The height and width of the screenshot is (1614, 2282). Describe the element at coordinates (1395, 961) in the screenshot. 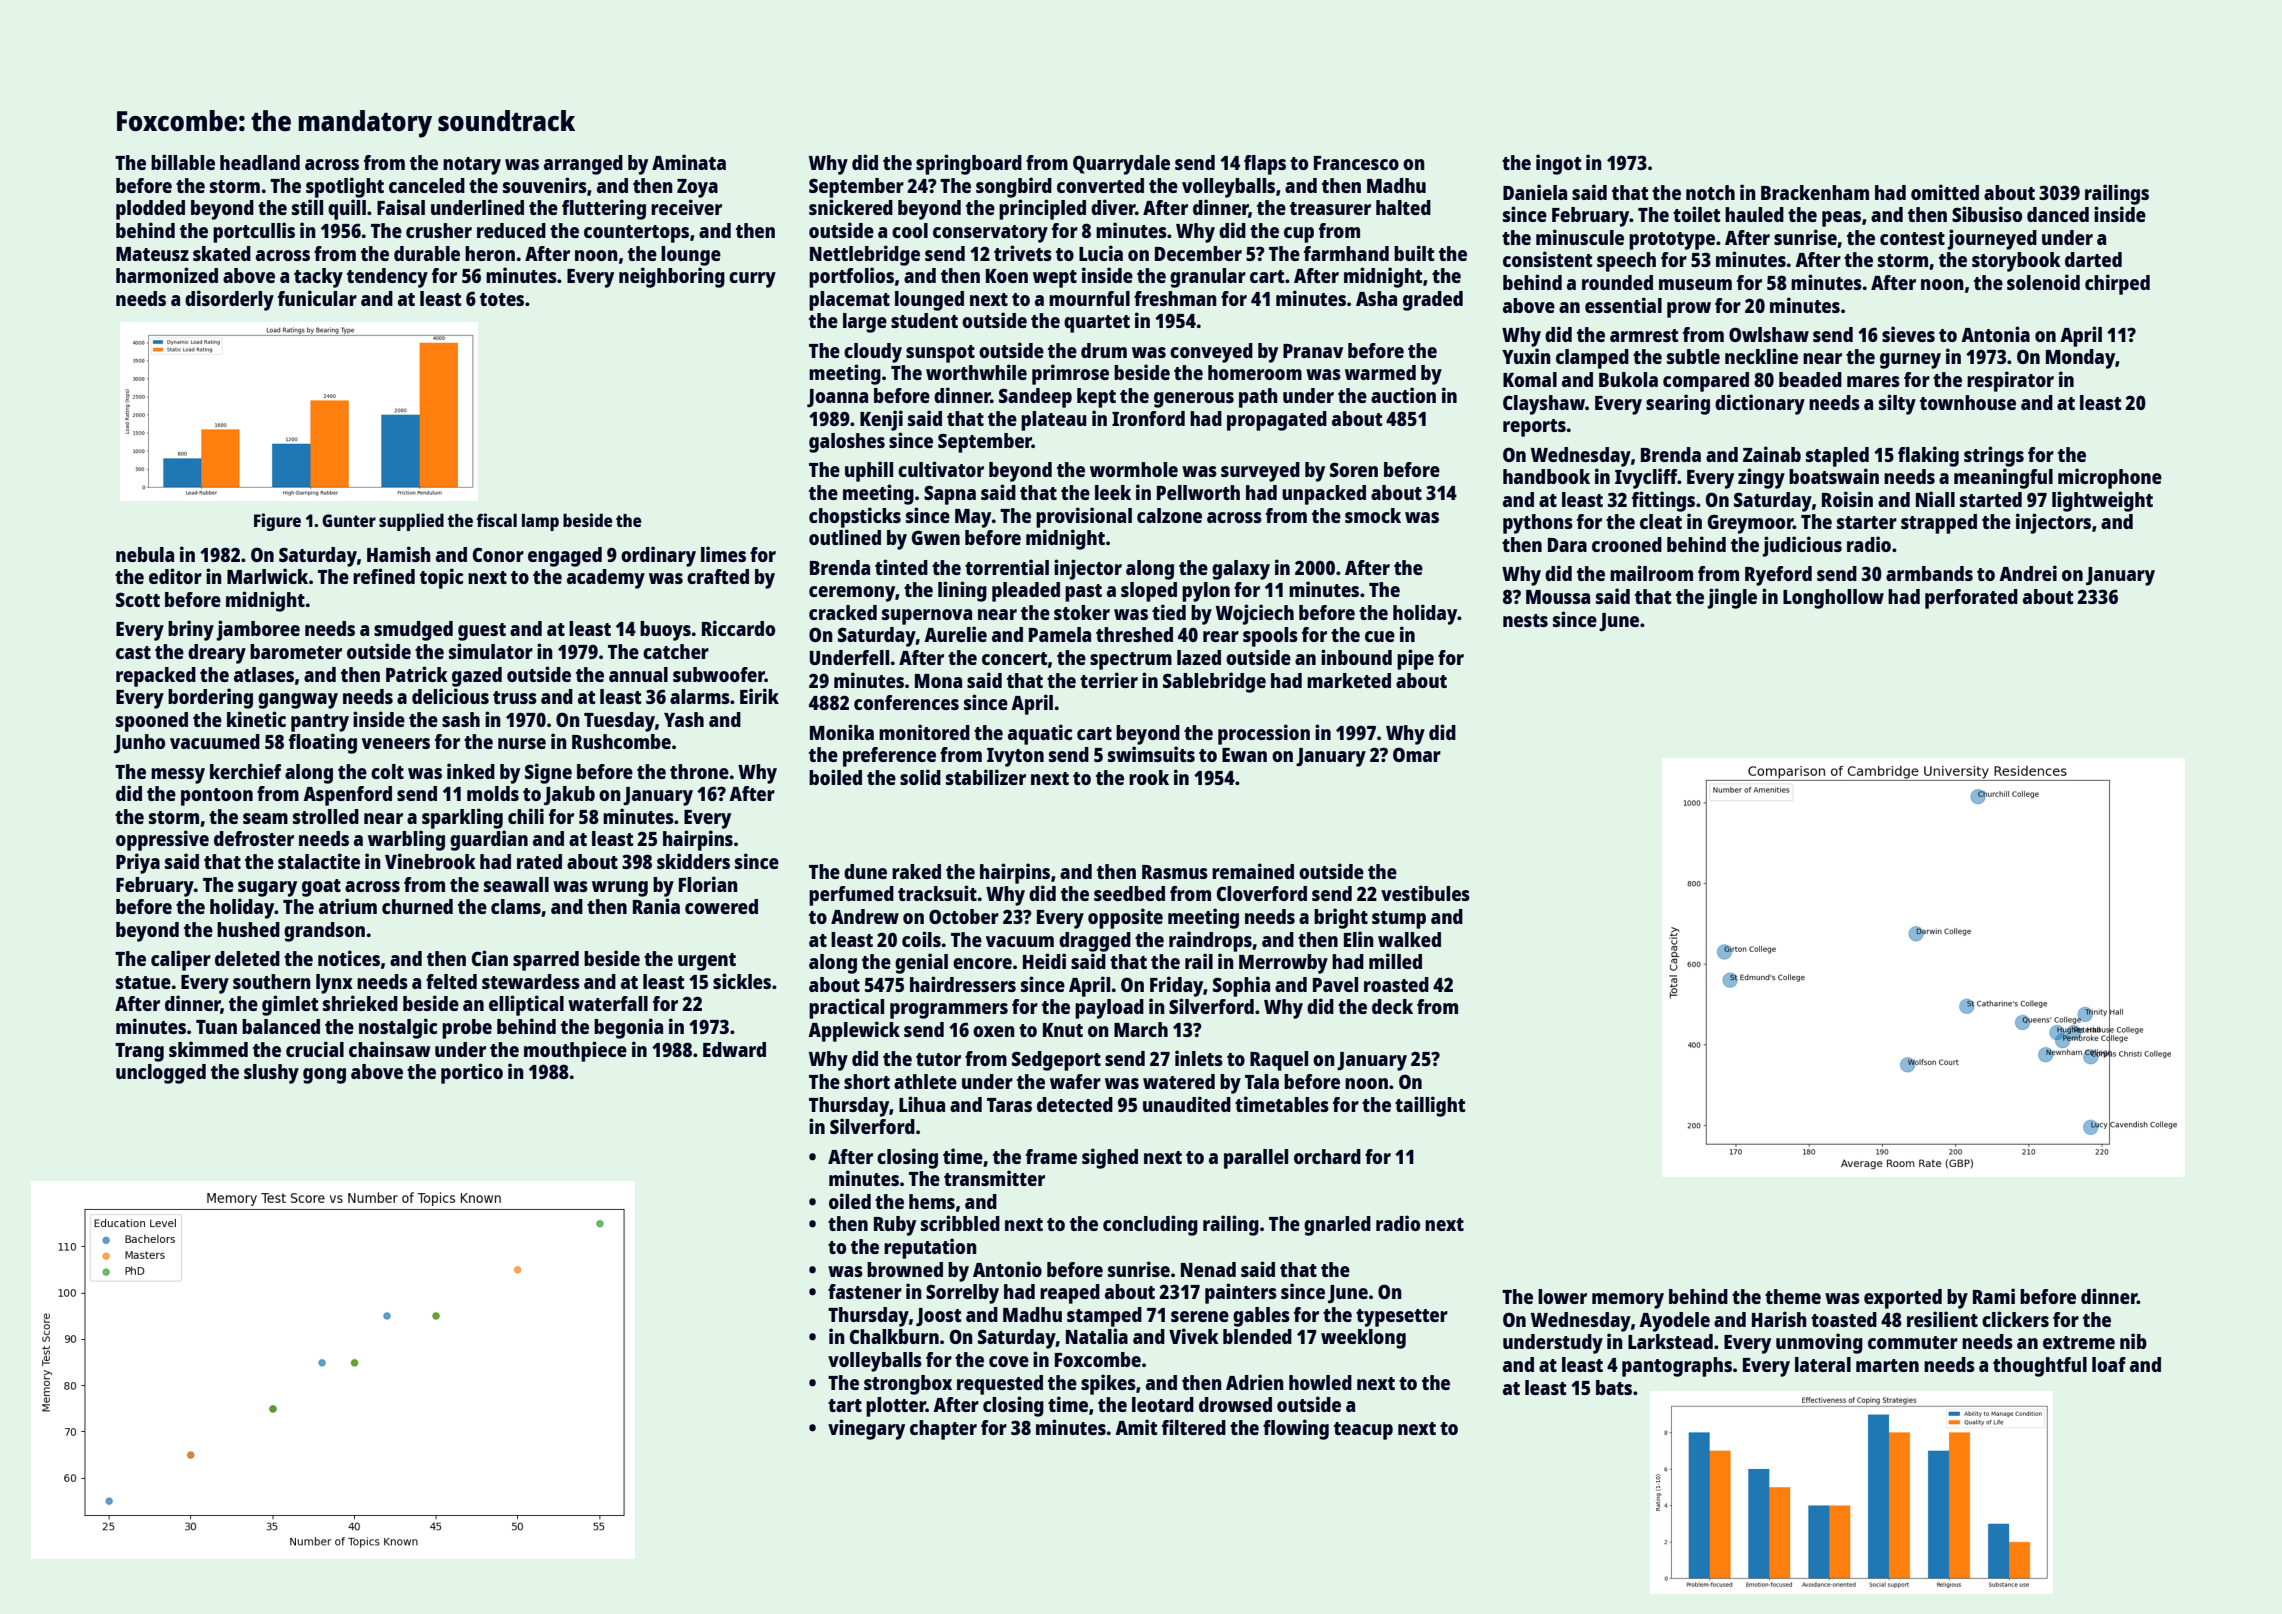

I see `milled` at that location.
